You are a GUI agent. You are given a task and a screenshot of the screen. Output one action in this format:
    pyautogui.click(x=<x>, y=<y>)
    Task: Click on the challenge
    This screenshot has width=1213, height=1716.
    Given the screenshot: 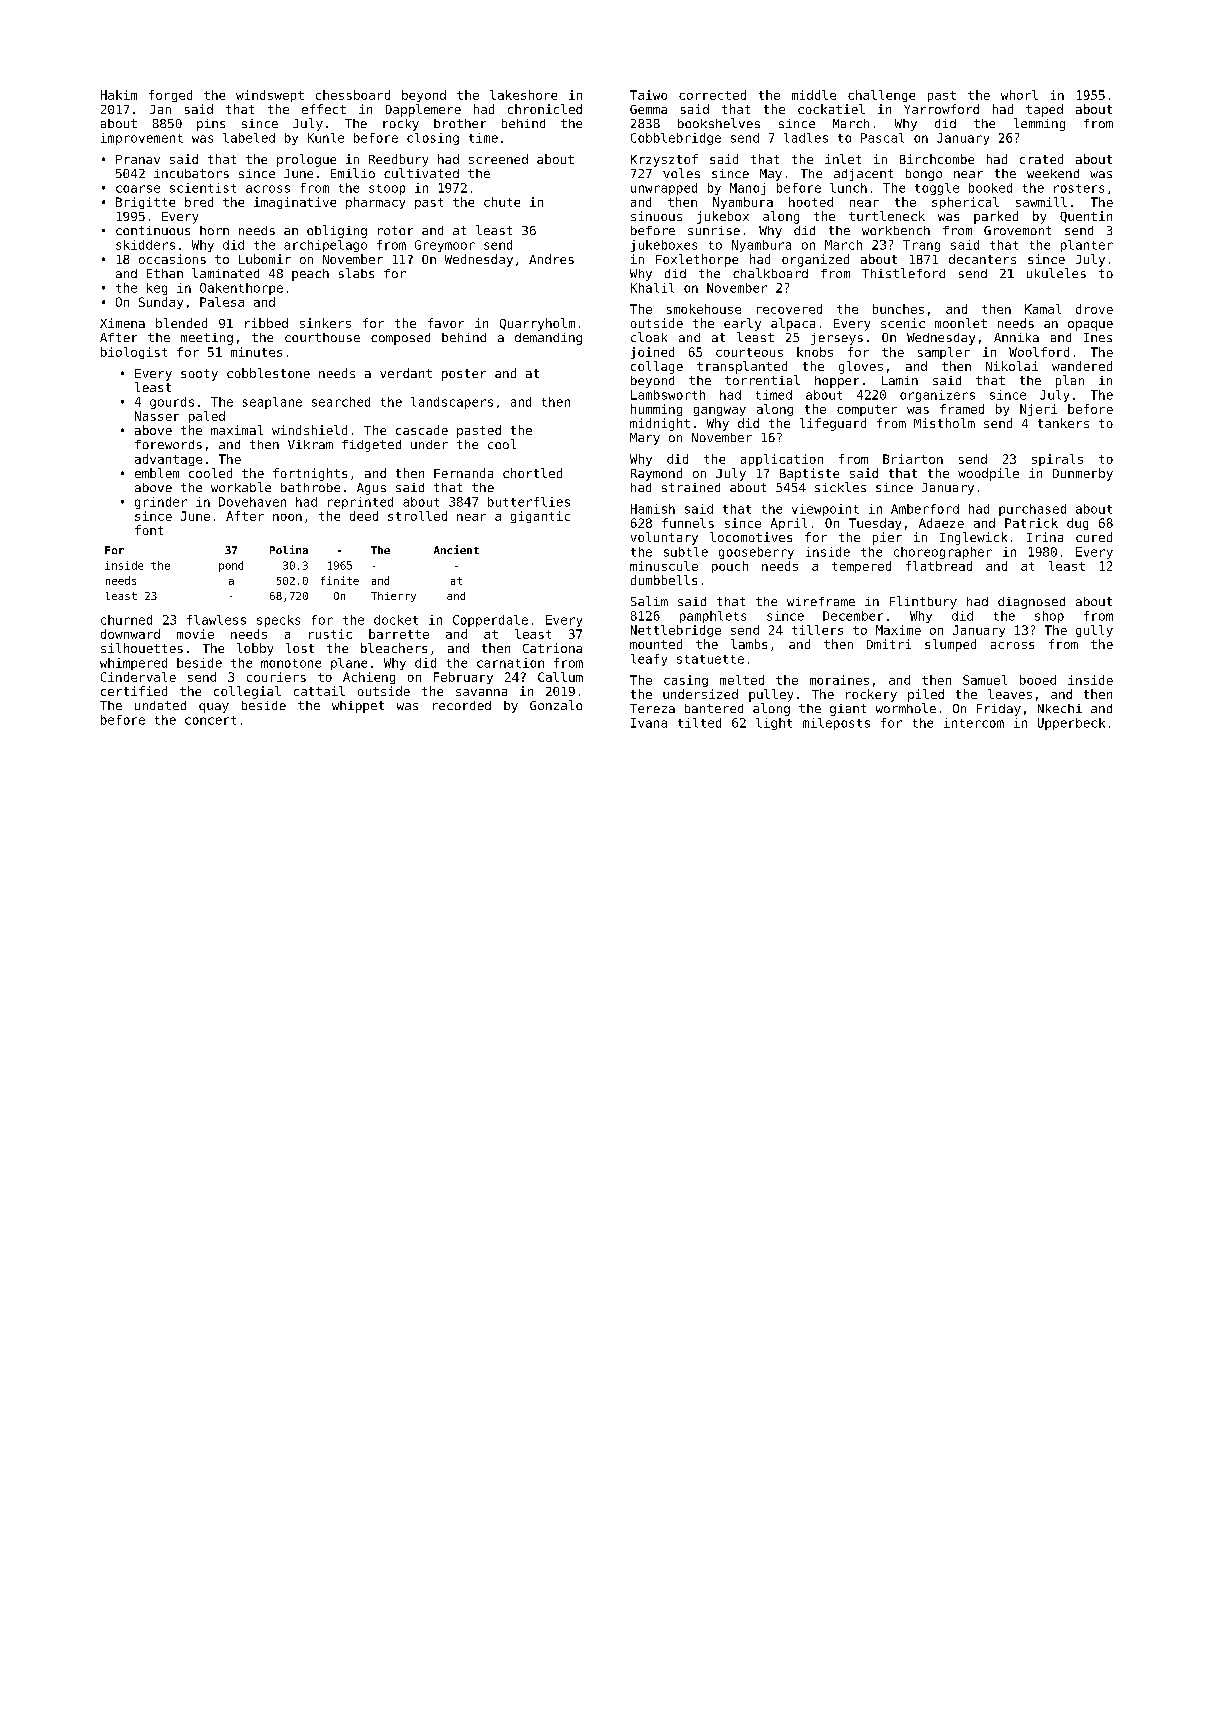 What is the action you would take?
    pyautogui.click(x=881, y=96)
